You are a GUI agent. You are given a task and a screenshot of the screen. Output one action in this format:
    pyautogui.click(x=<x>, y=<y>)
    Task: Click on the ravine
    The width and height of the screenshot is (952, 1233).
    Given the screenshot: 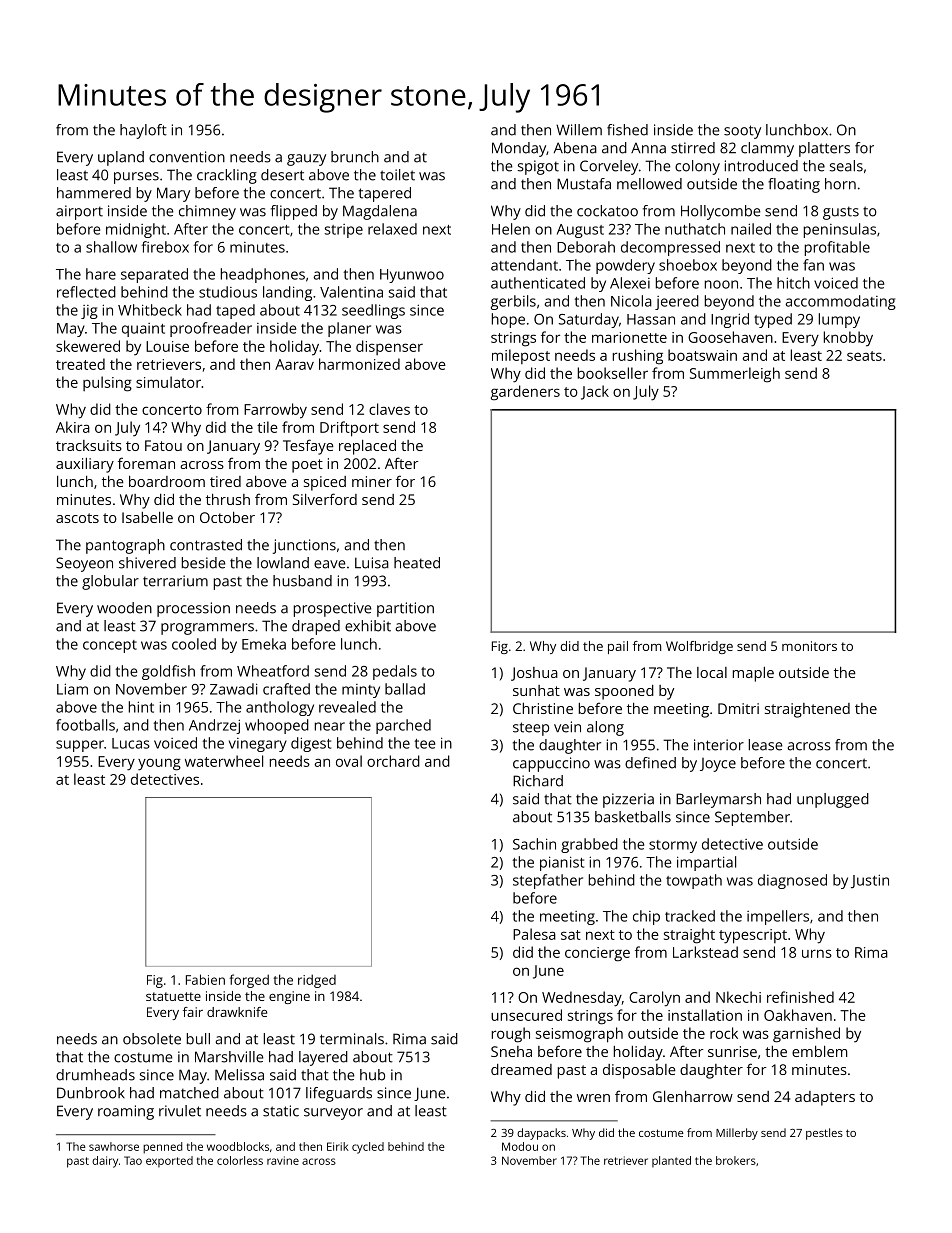 What is the action you would take?
    pyautogui.click(x=283, y=1160)
